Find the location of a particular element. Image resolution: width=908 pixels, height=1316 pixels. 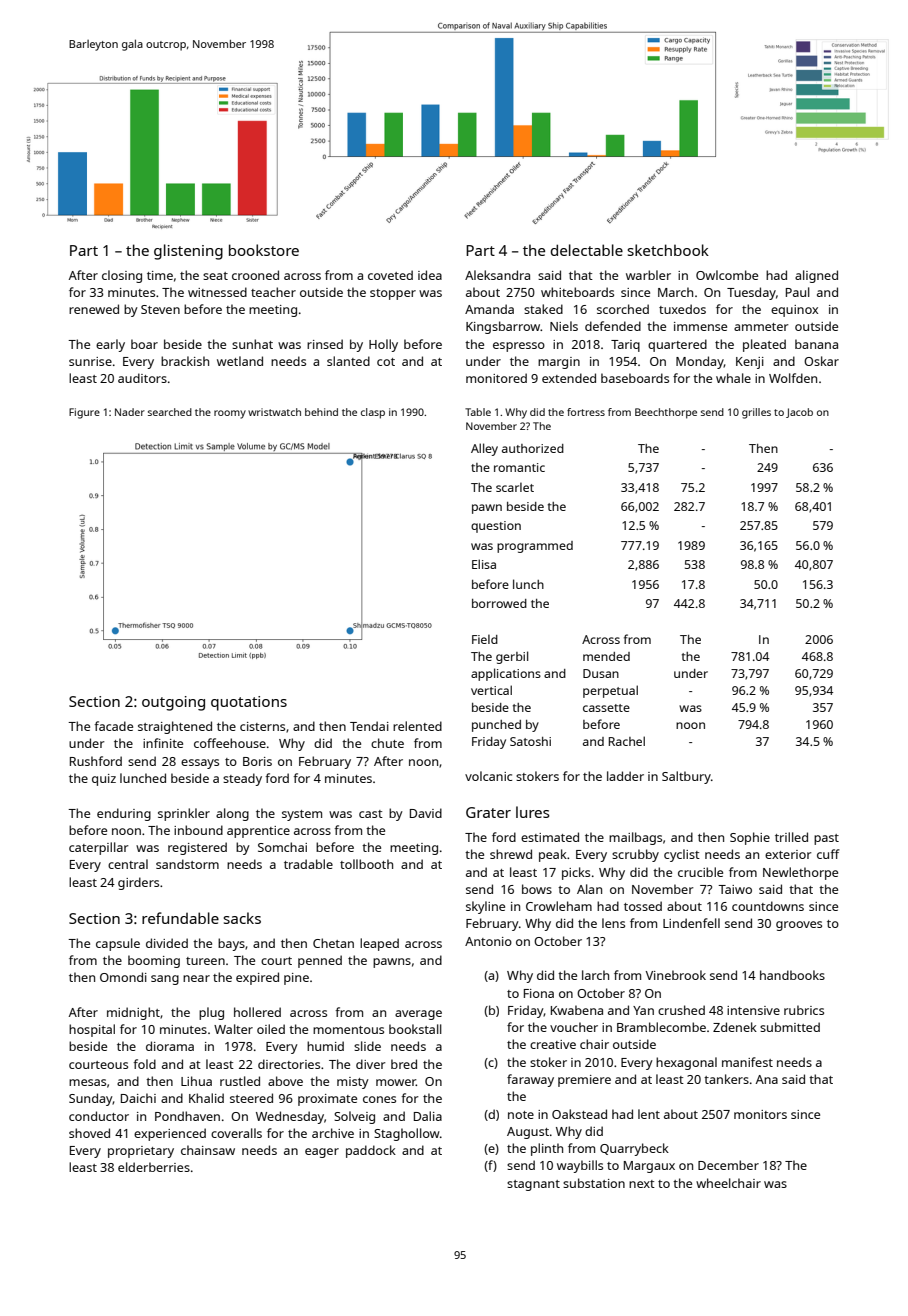

bookstore is located at coordinates (264, 250).
